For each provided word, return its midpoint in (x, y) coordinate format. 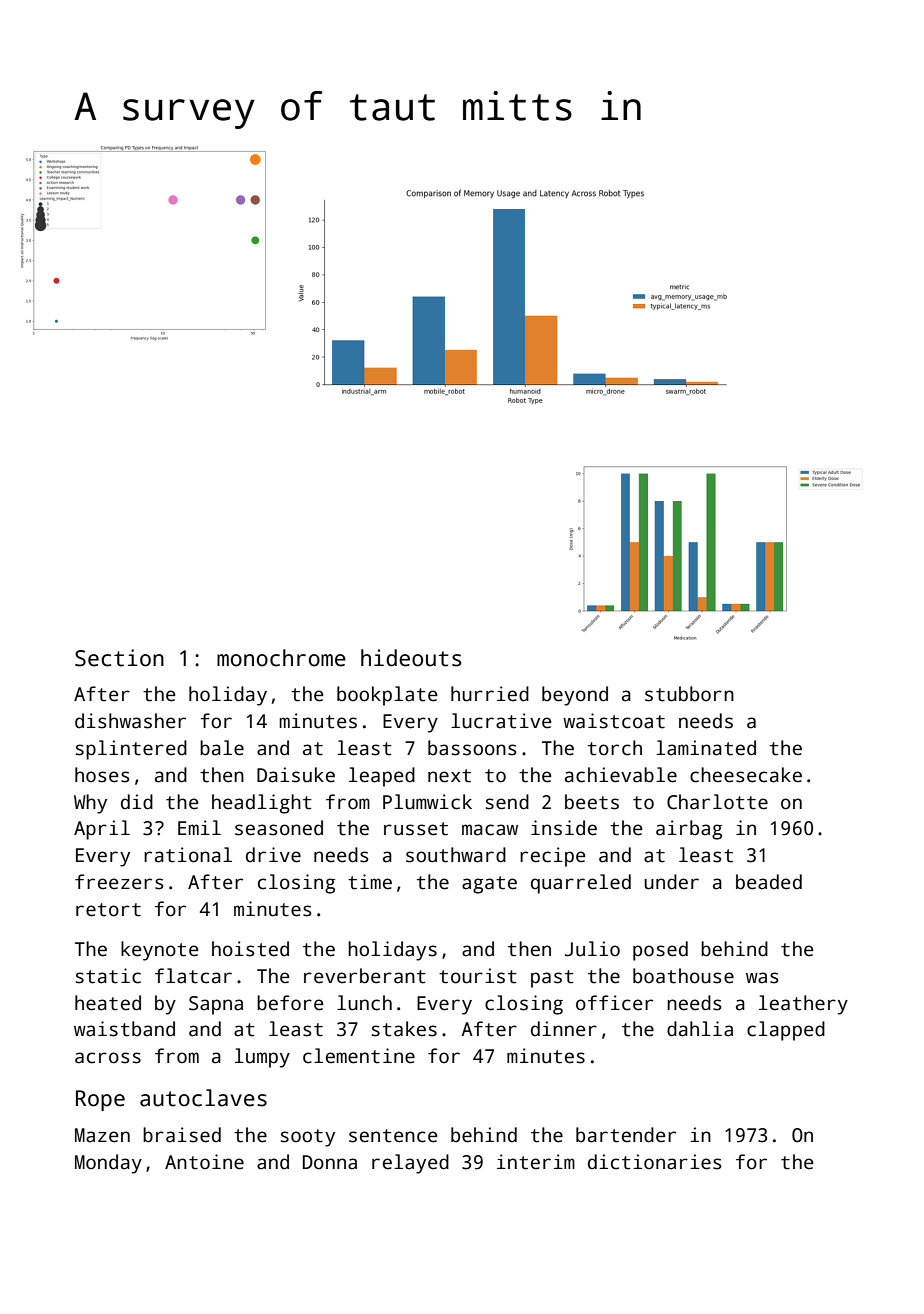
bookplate (387, 696)
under (671, 882)
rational (188, 855)
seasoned (279, 828)
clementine (359, 1056)
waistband (124, 1029)
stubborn (689, 694)
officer (614, 1003)
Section (119, 658)
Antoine (204, 1162)
